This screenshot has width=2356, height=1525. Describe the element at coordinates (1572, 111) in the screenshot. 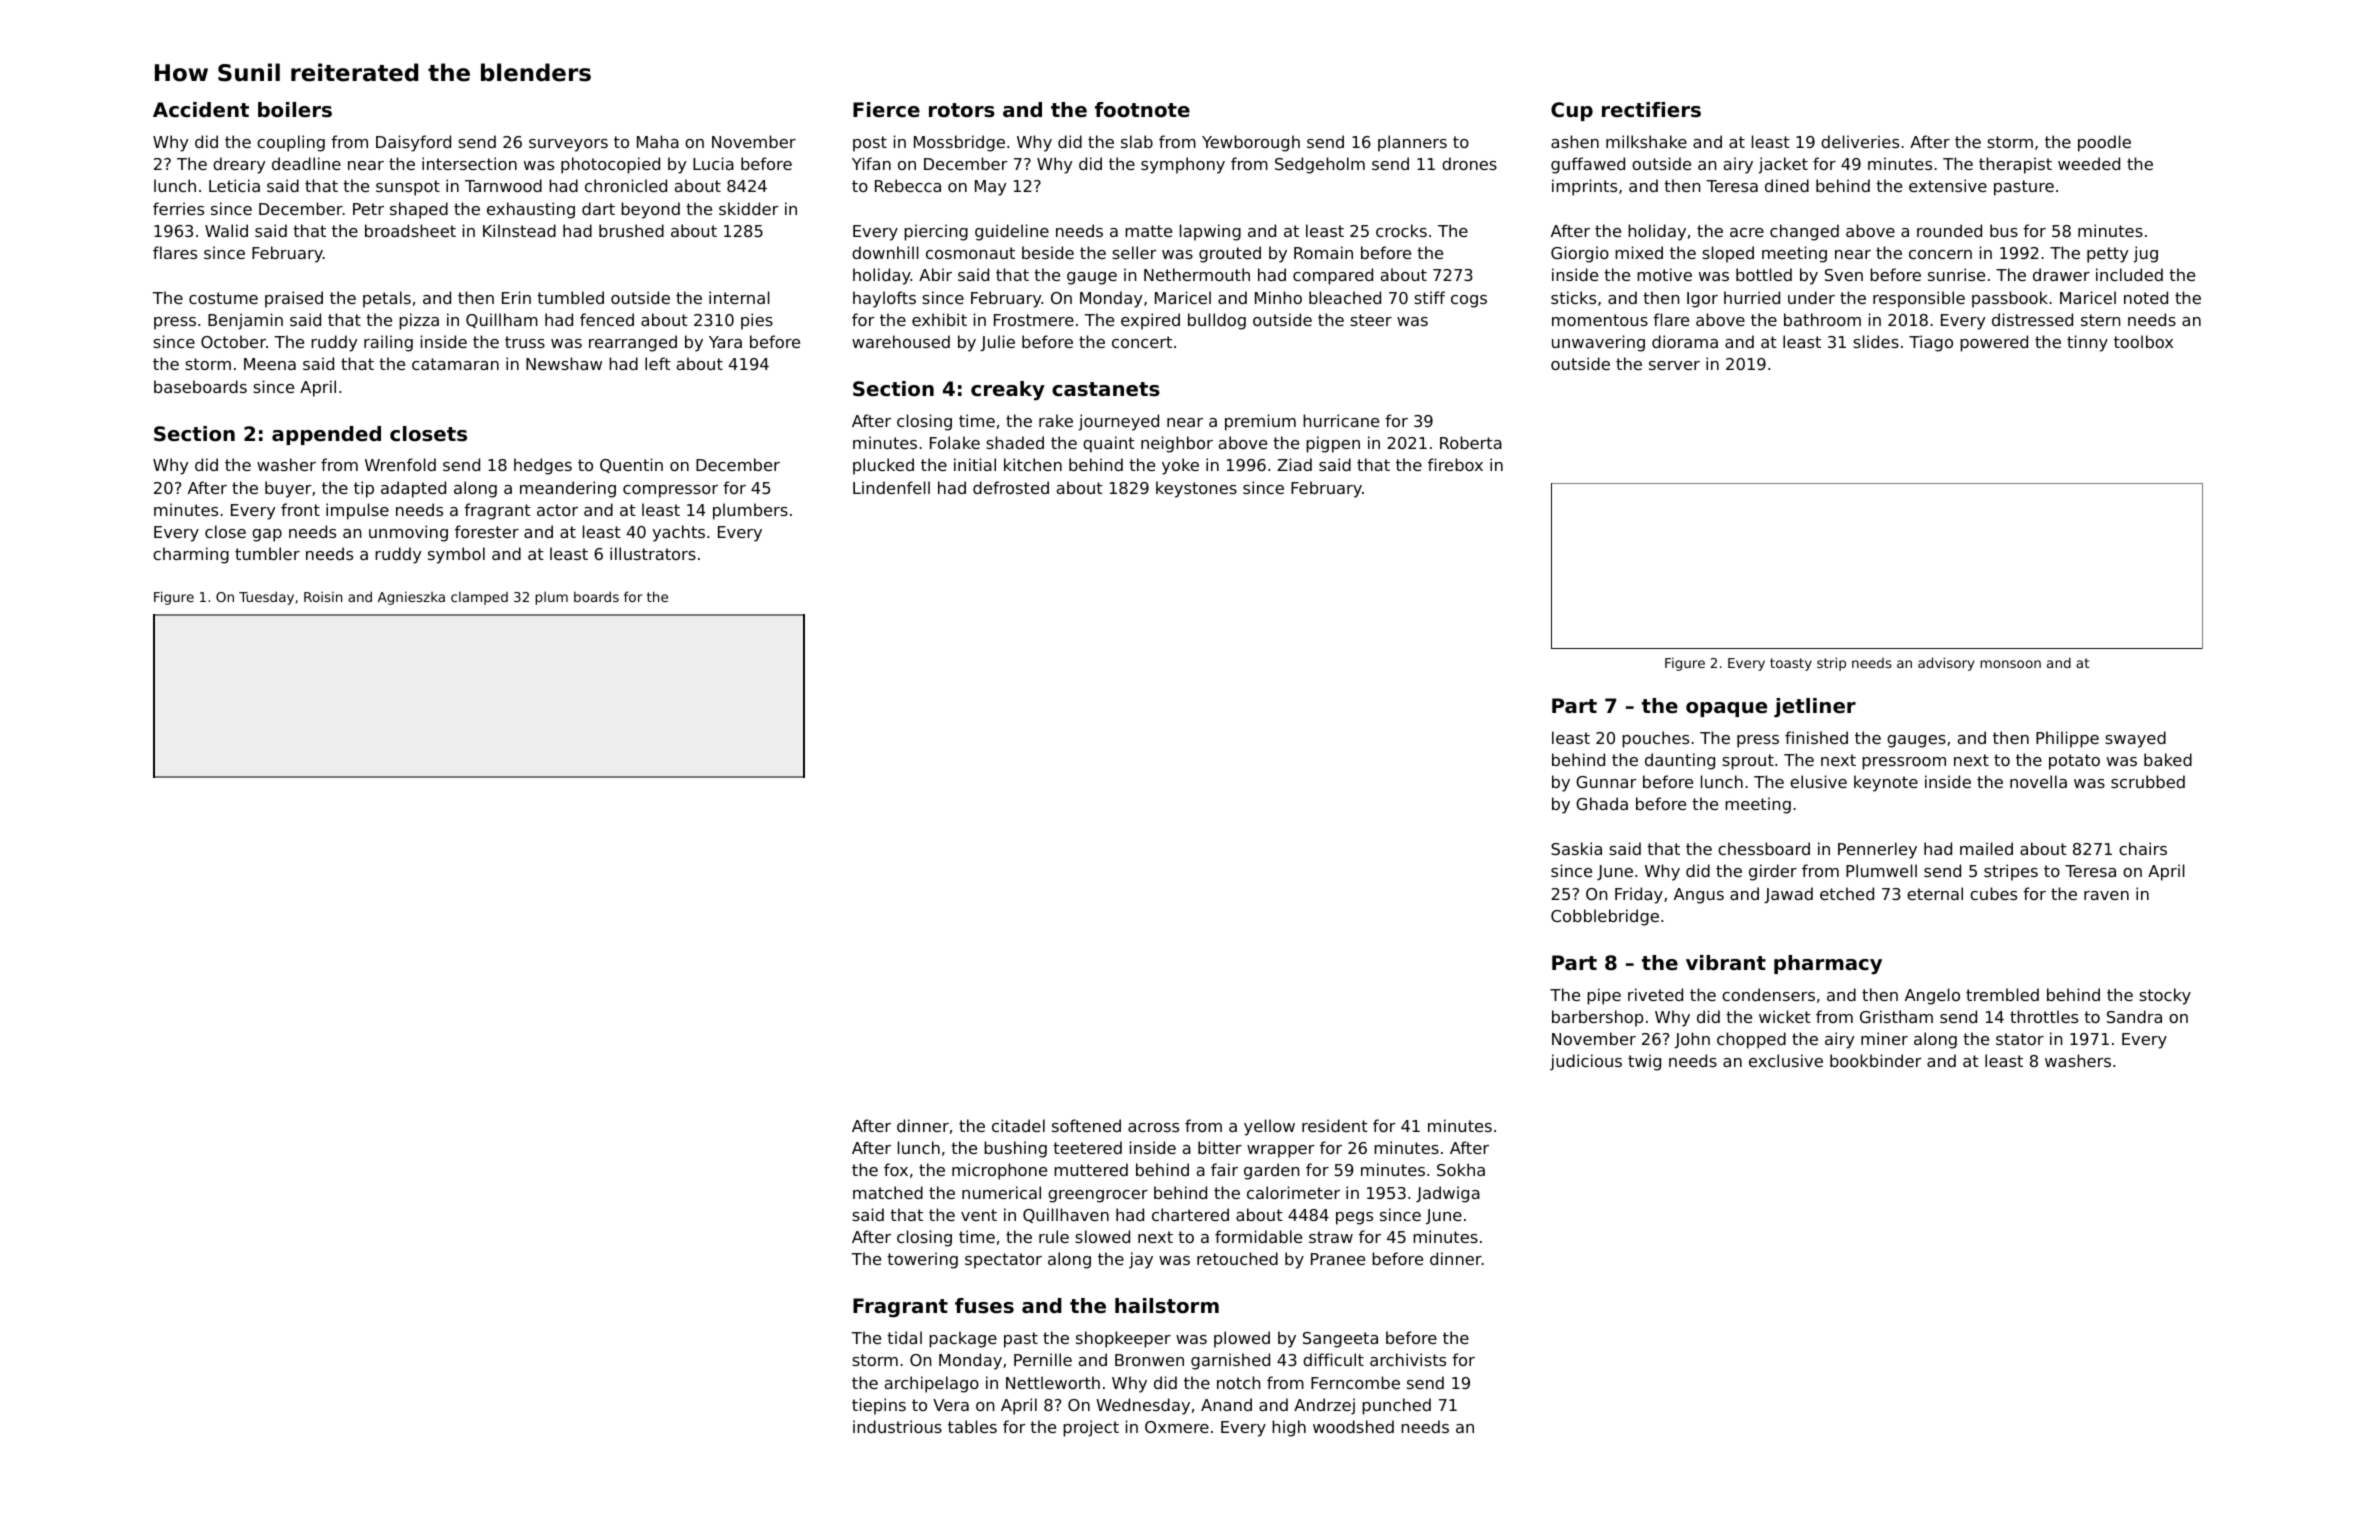

I see `Cup` at that location.
